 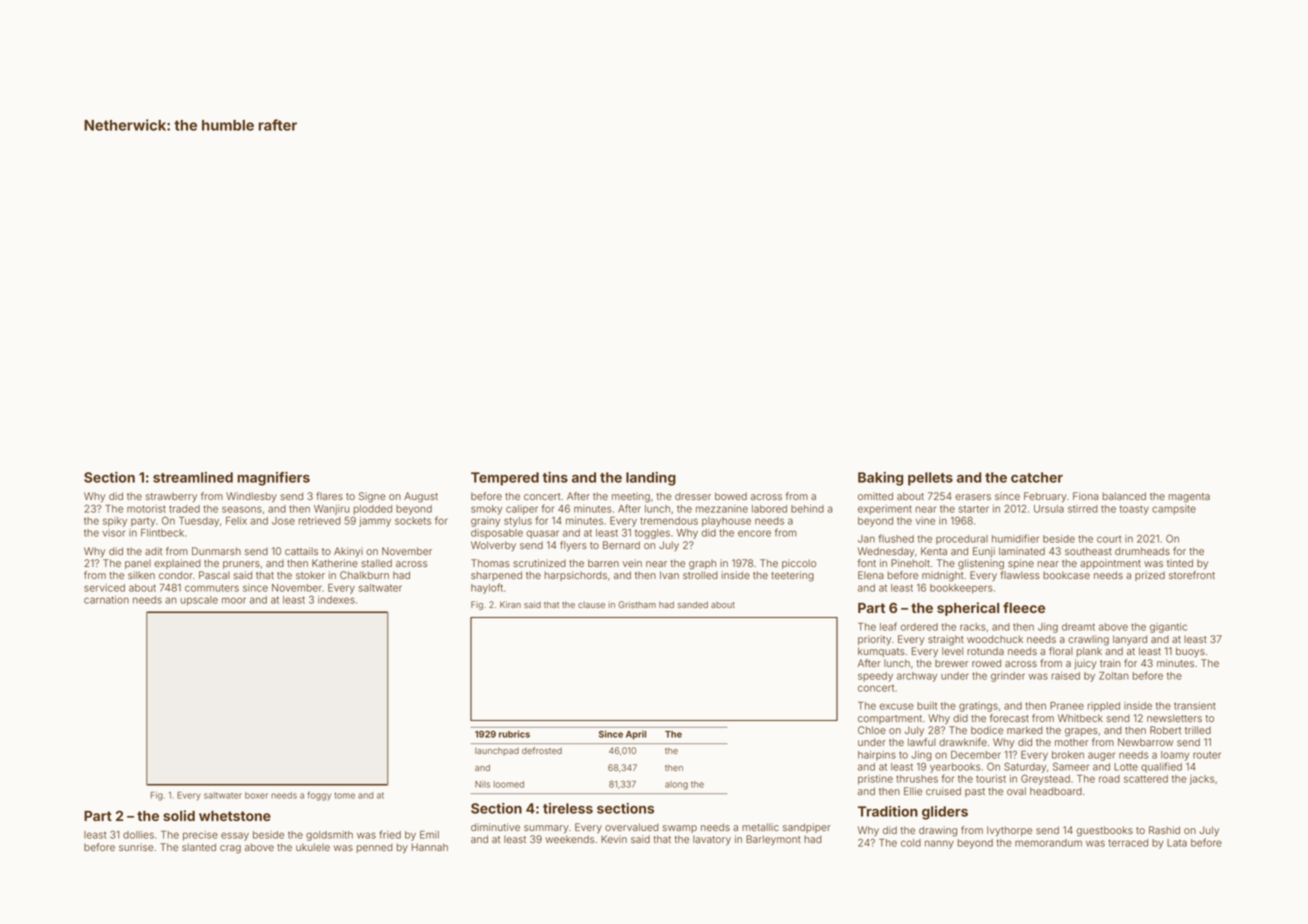 I want to click on Pranee, so click(x=1067, y=705).
